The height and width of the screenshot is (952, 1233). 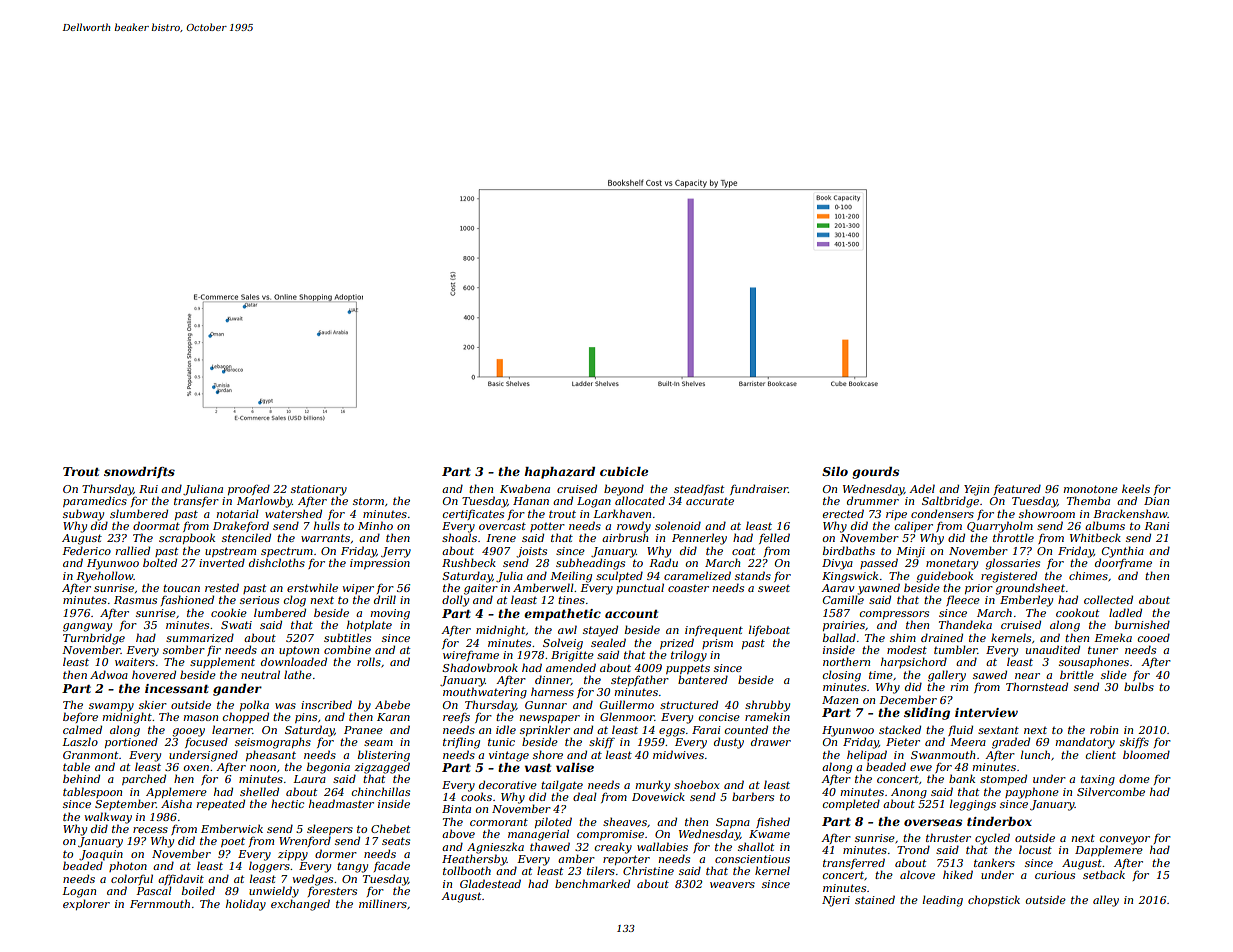 What do you see at coordinates (769, 630) in the screenshot?
I see `lifeboat` at bounding box center [769, 630].
